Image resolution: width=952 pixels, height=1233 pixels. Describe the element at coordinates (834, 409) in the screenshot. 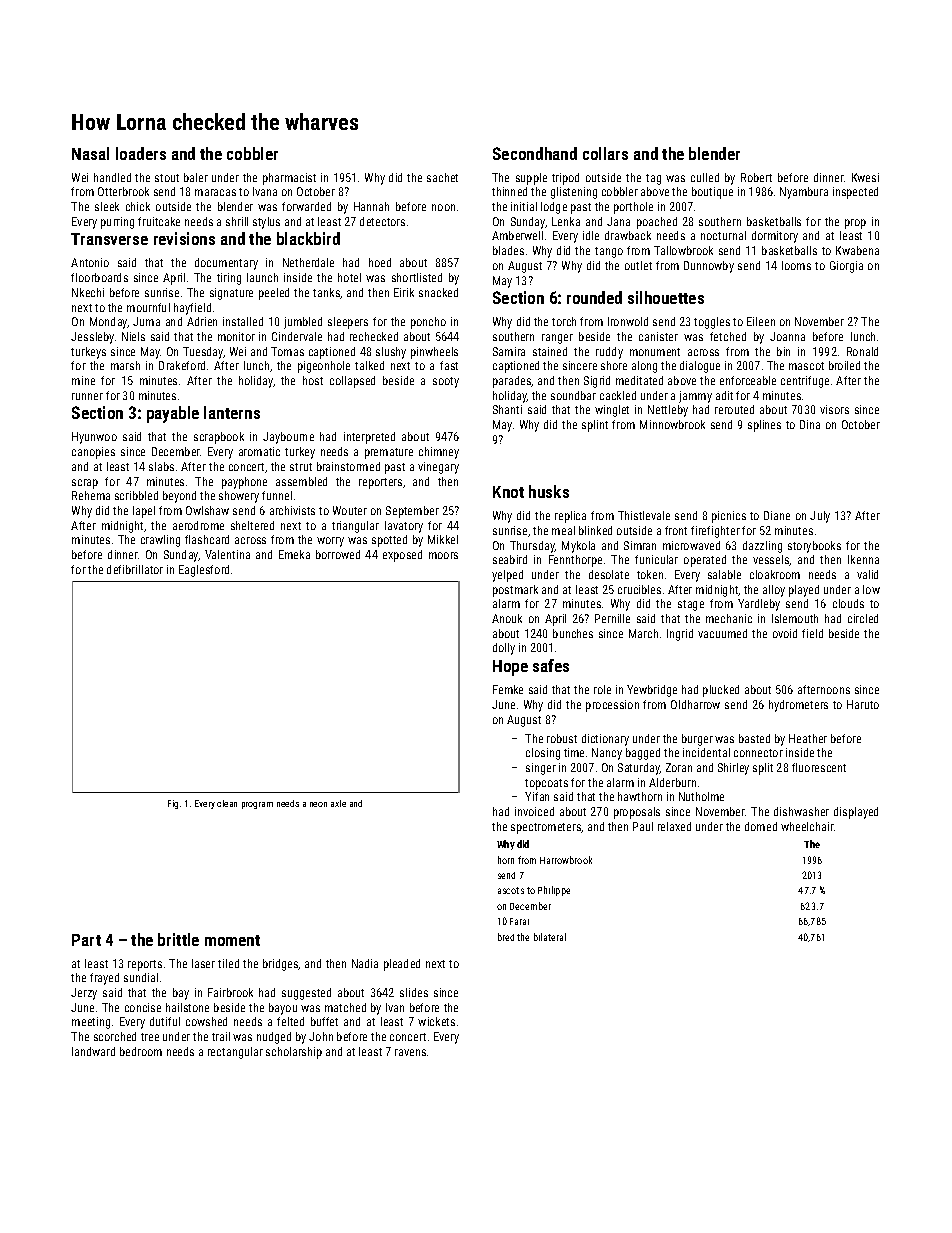

I see `visors` at that location.
